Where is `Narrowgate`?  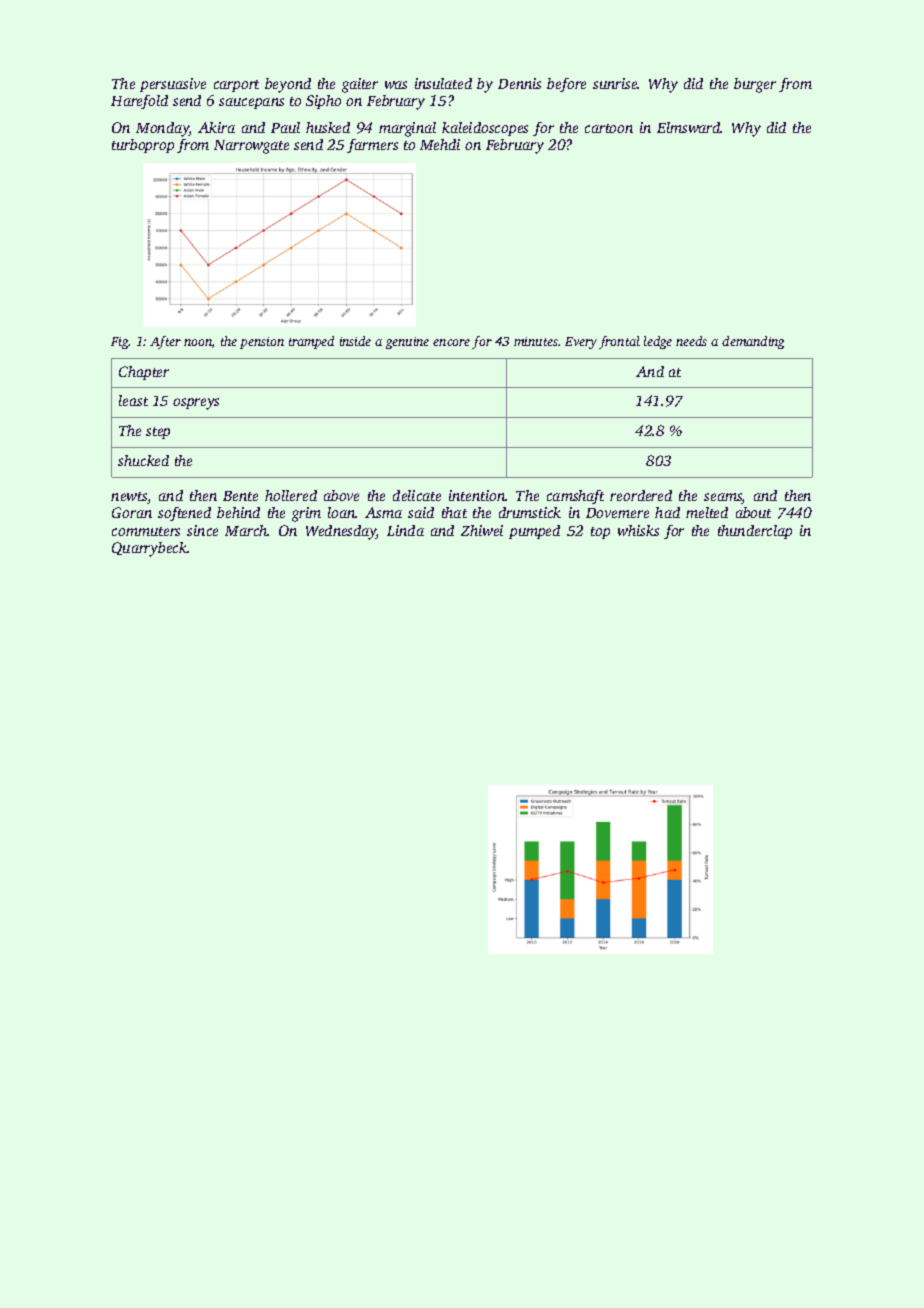
Narrowgate is located at coordinates (251, 147).
